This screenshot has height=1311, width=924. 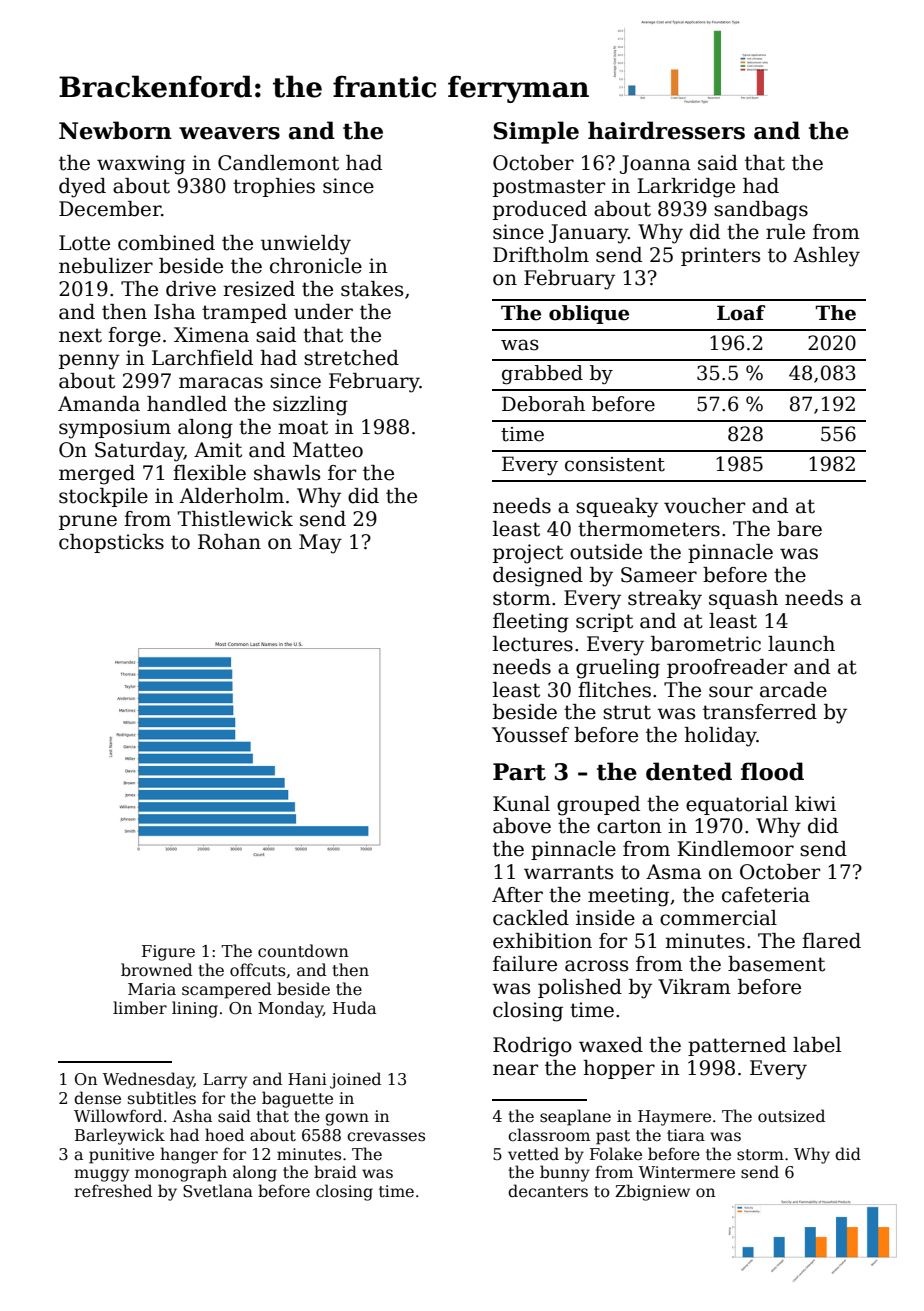 What do you see at coordinates (741, 313) in the screenshot?
I see `Loaf` at bounding box center [741, 313].
